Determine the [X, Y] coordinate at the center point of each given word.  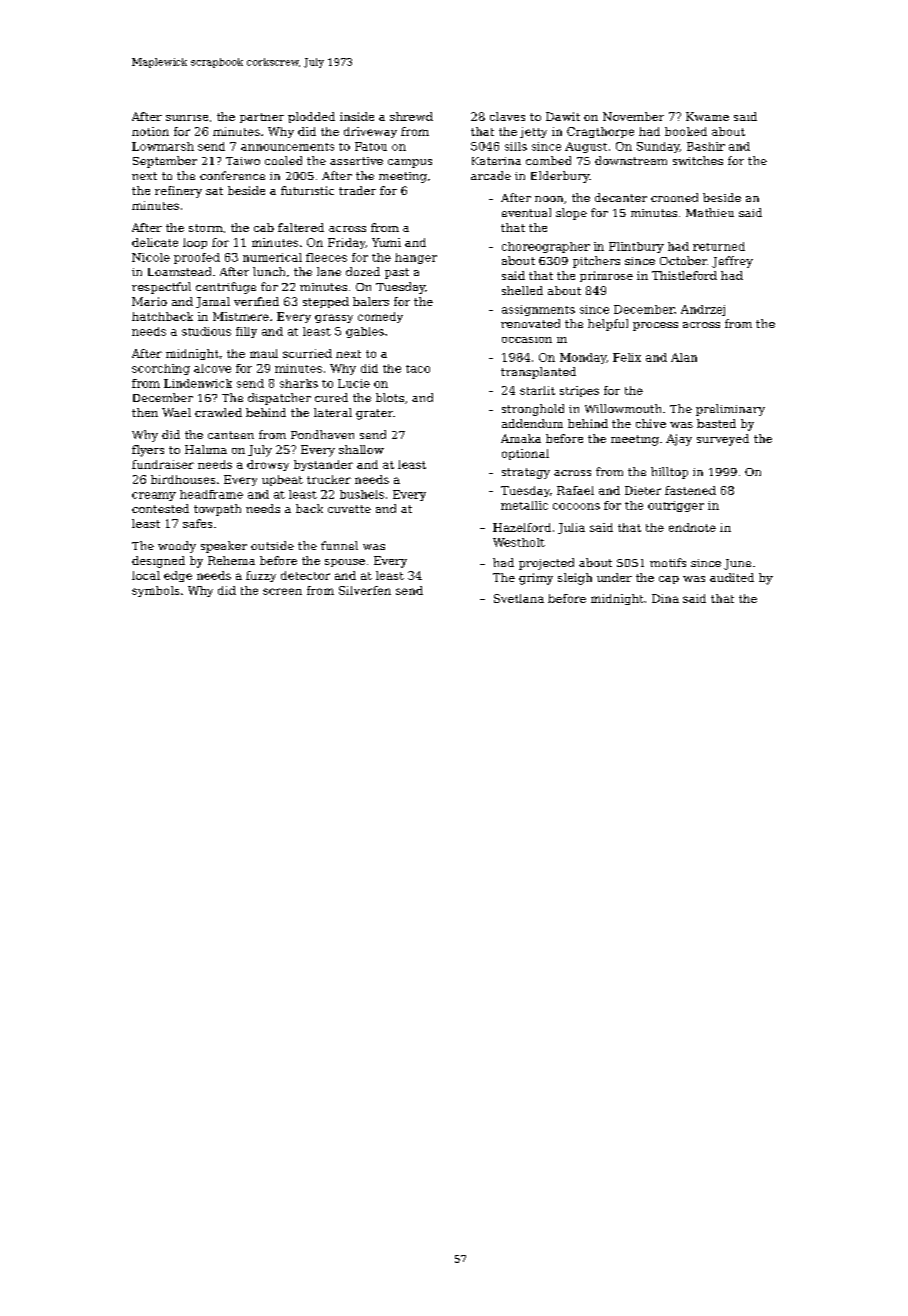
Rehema [231, 560]
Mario [149, 301]
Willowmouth [623, 408]
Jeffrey [732, 262]
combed [548, 160]
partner [262, 118]
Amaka [521, 438]
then [145, 412]
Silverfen [365, 590]
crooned [674, 197]
